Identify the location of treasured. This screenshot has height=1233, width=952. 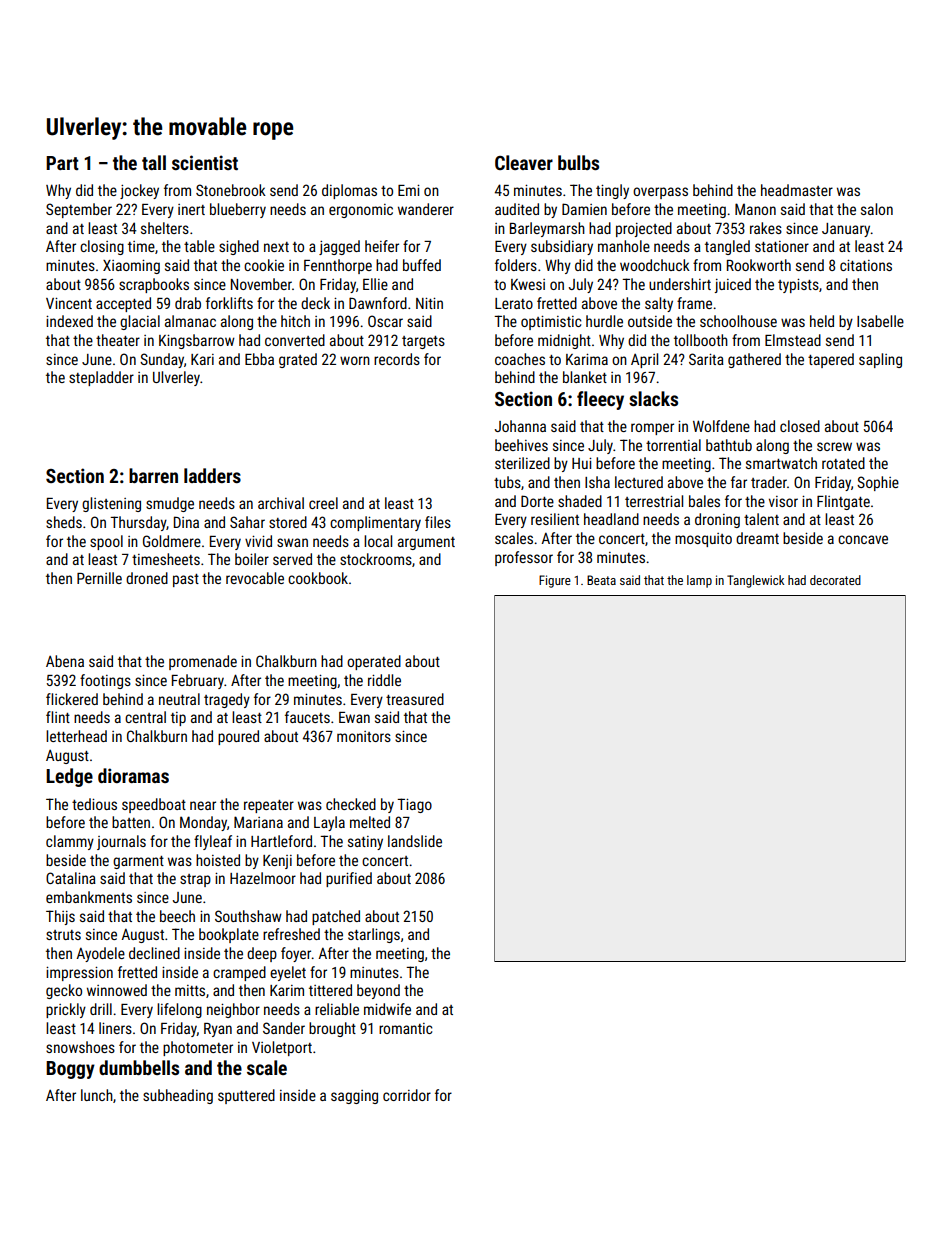
(415, 699).
